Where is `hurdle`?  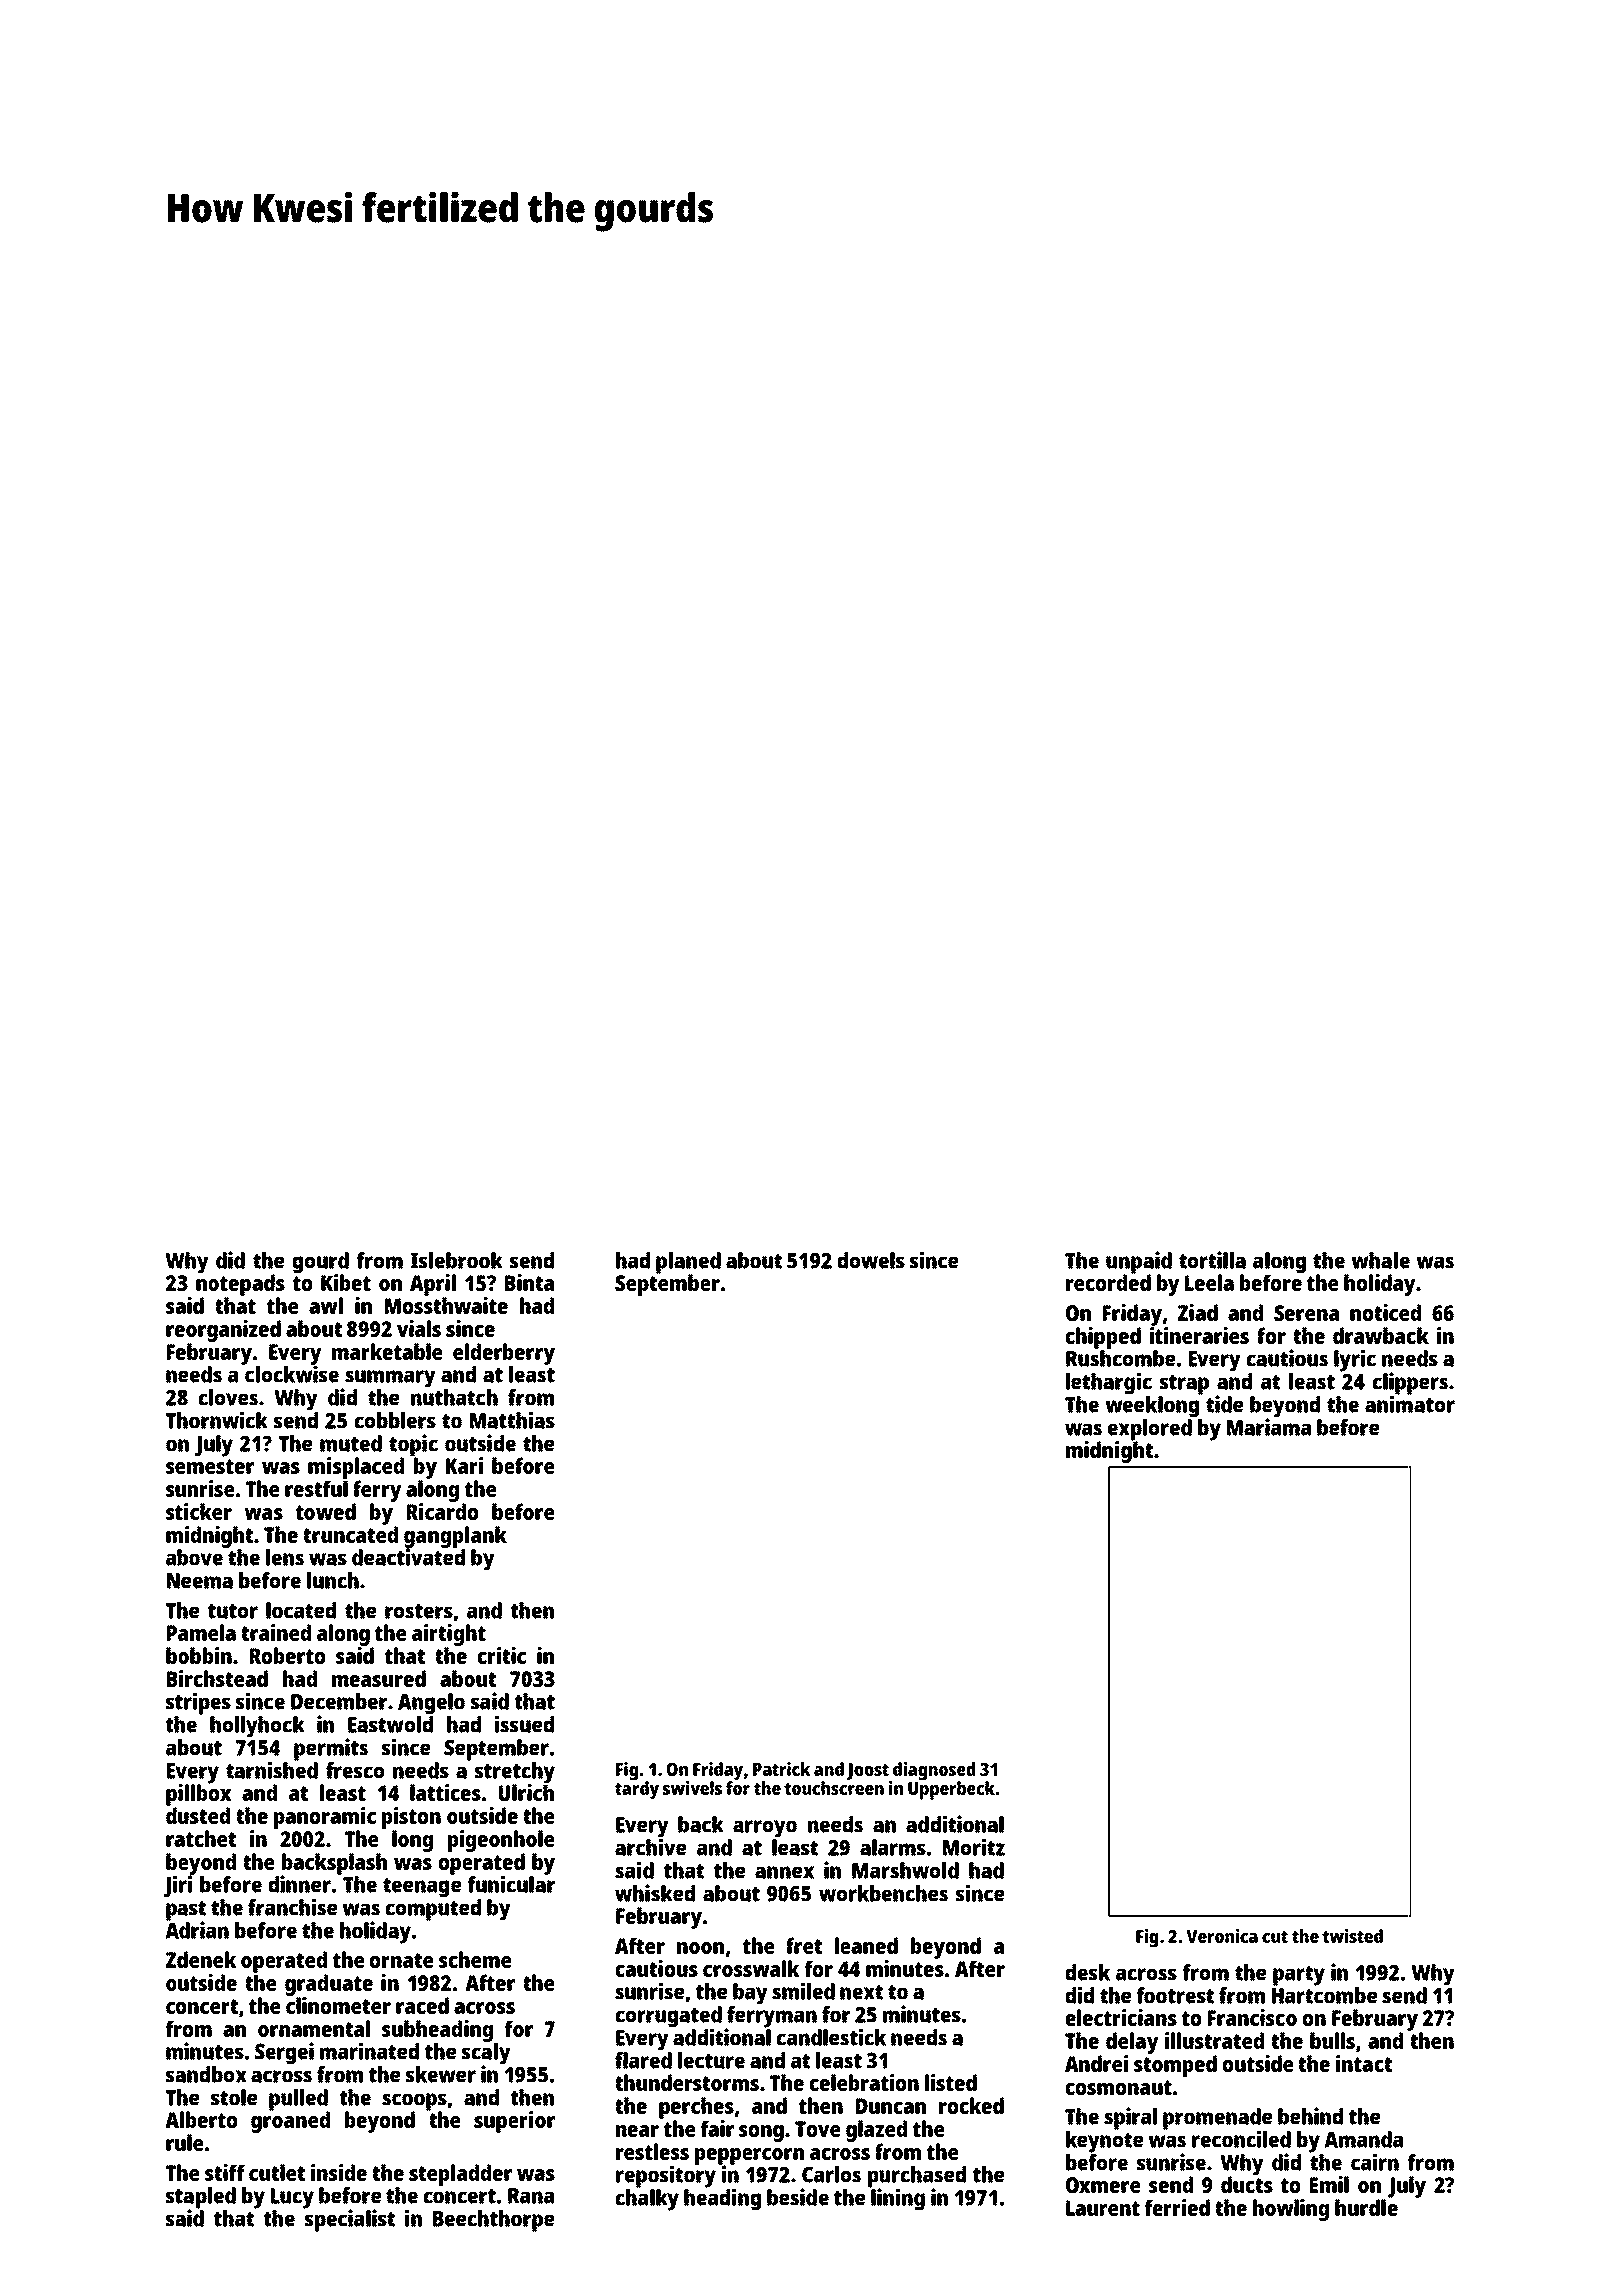 hurdle is located at coordinates (1366, 2207).
